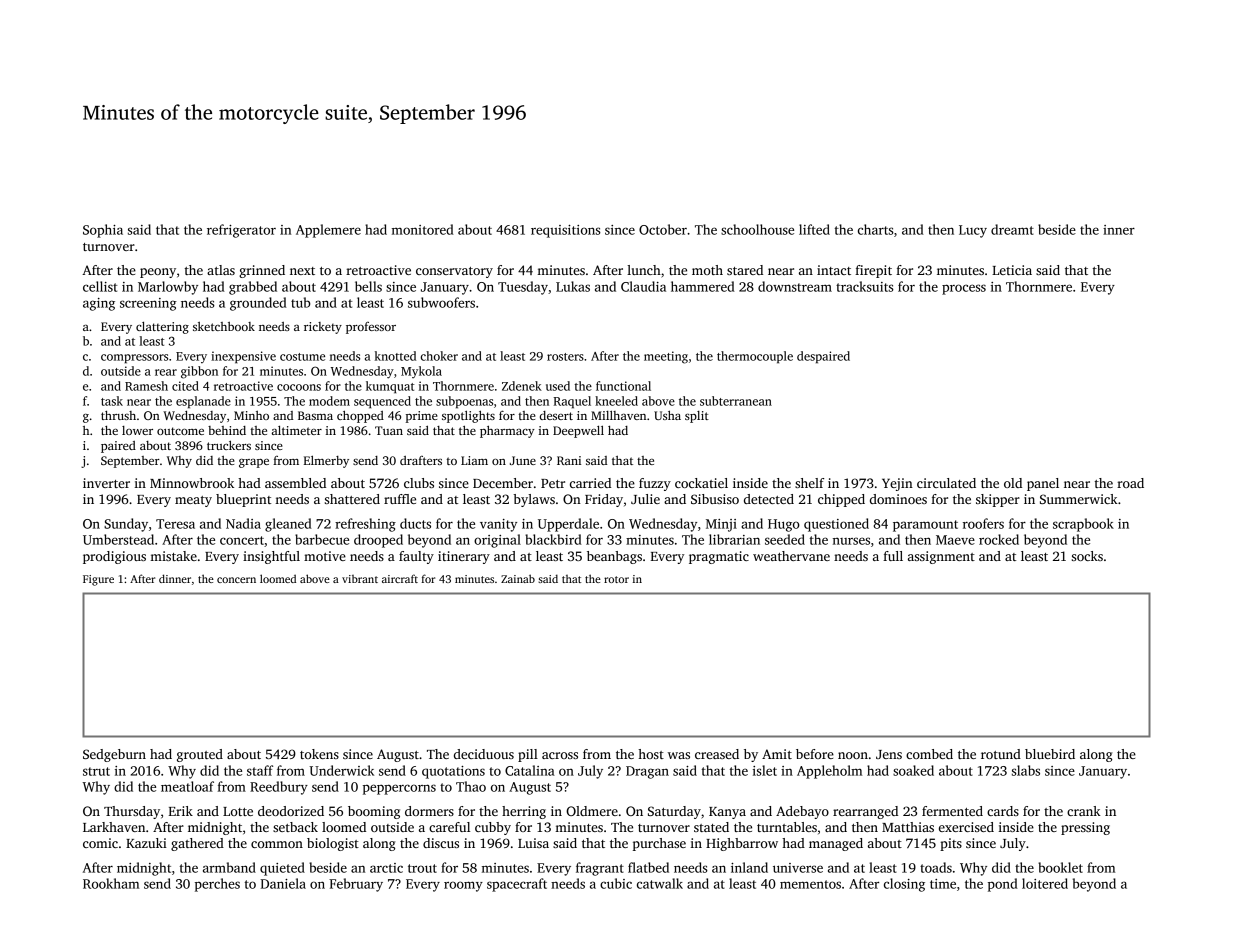  I want to click on concern, so click(236, 580).
